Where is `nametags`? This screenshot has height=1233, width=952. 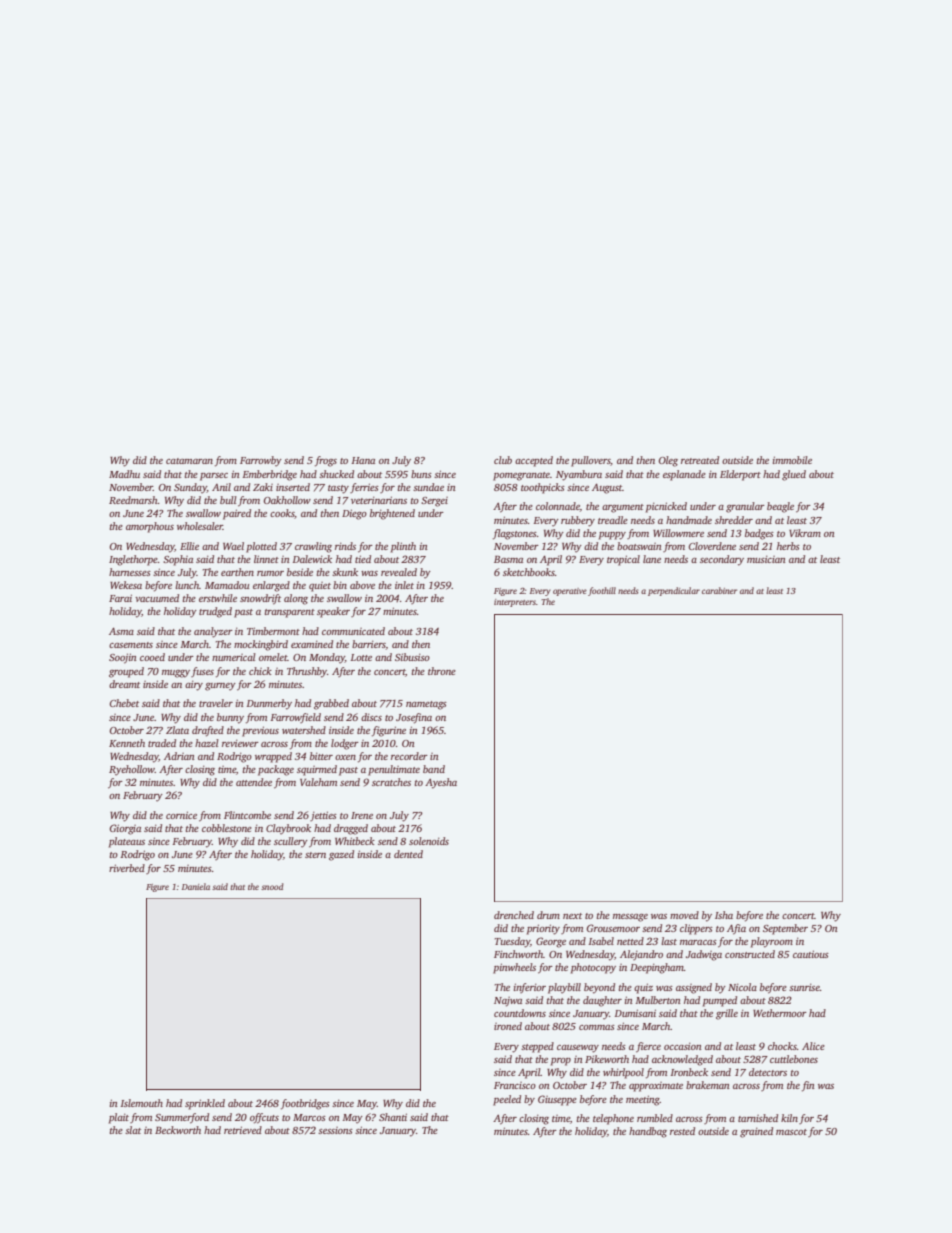 nametags is located at coordinates (426, 705).
